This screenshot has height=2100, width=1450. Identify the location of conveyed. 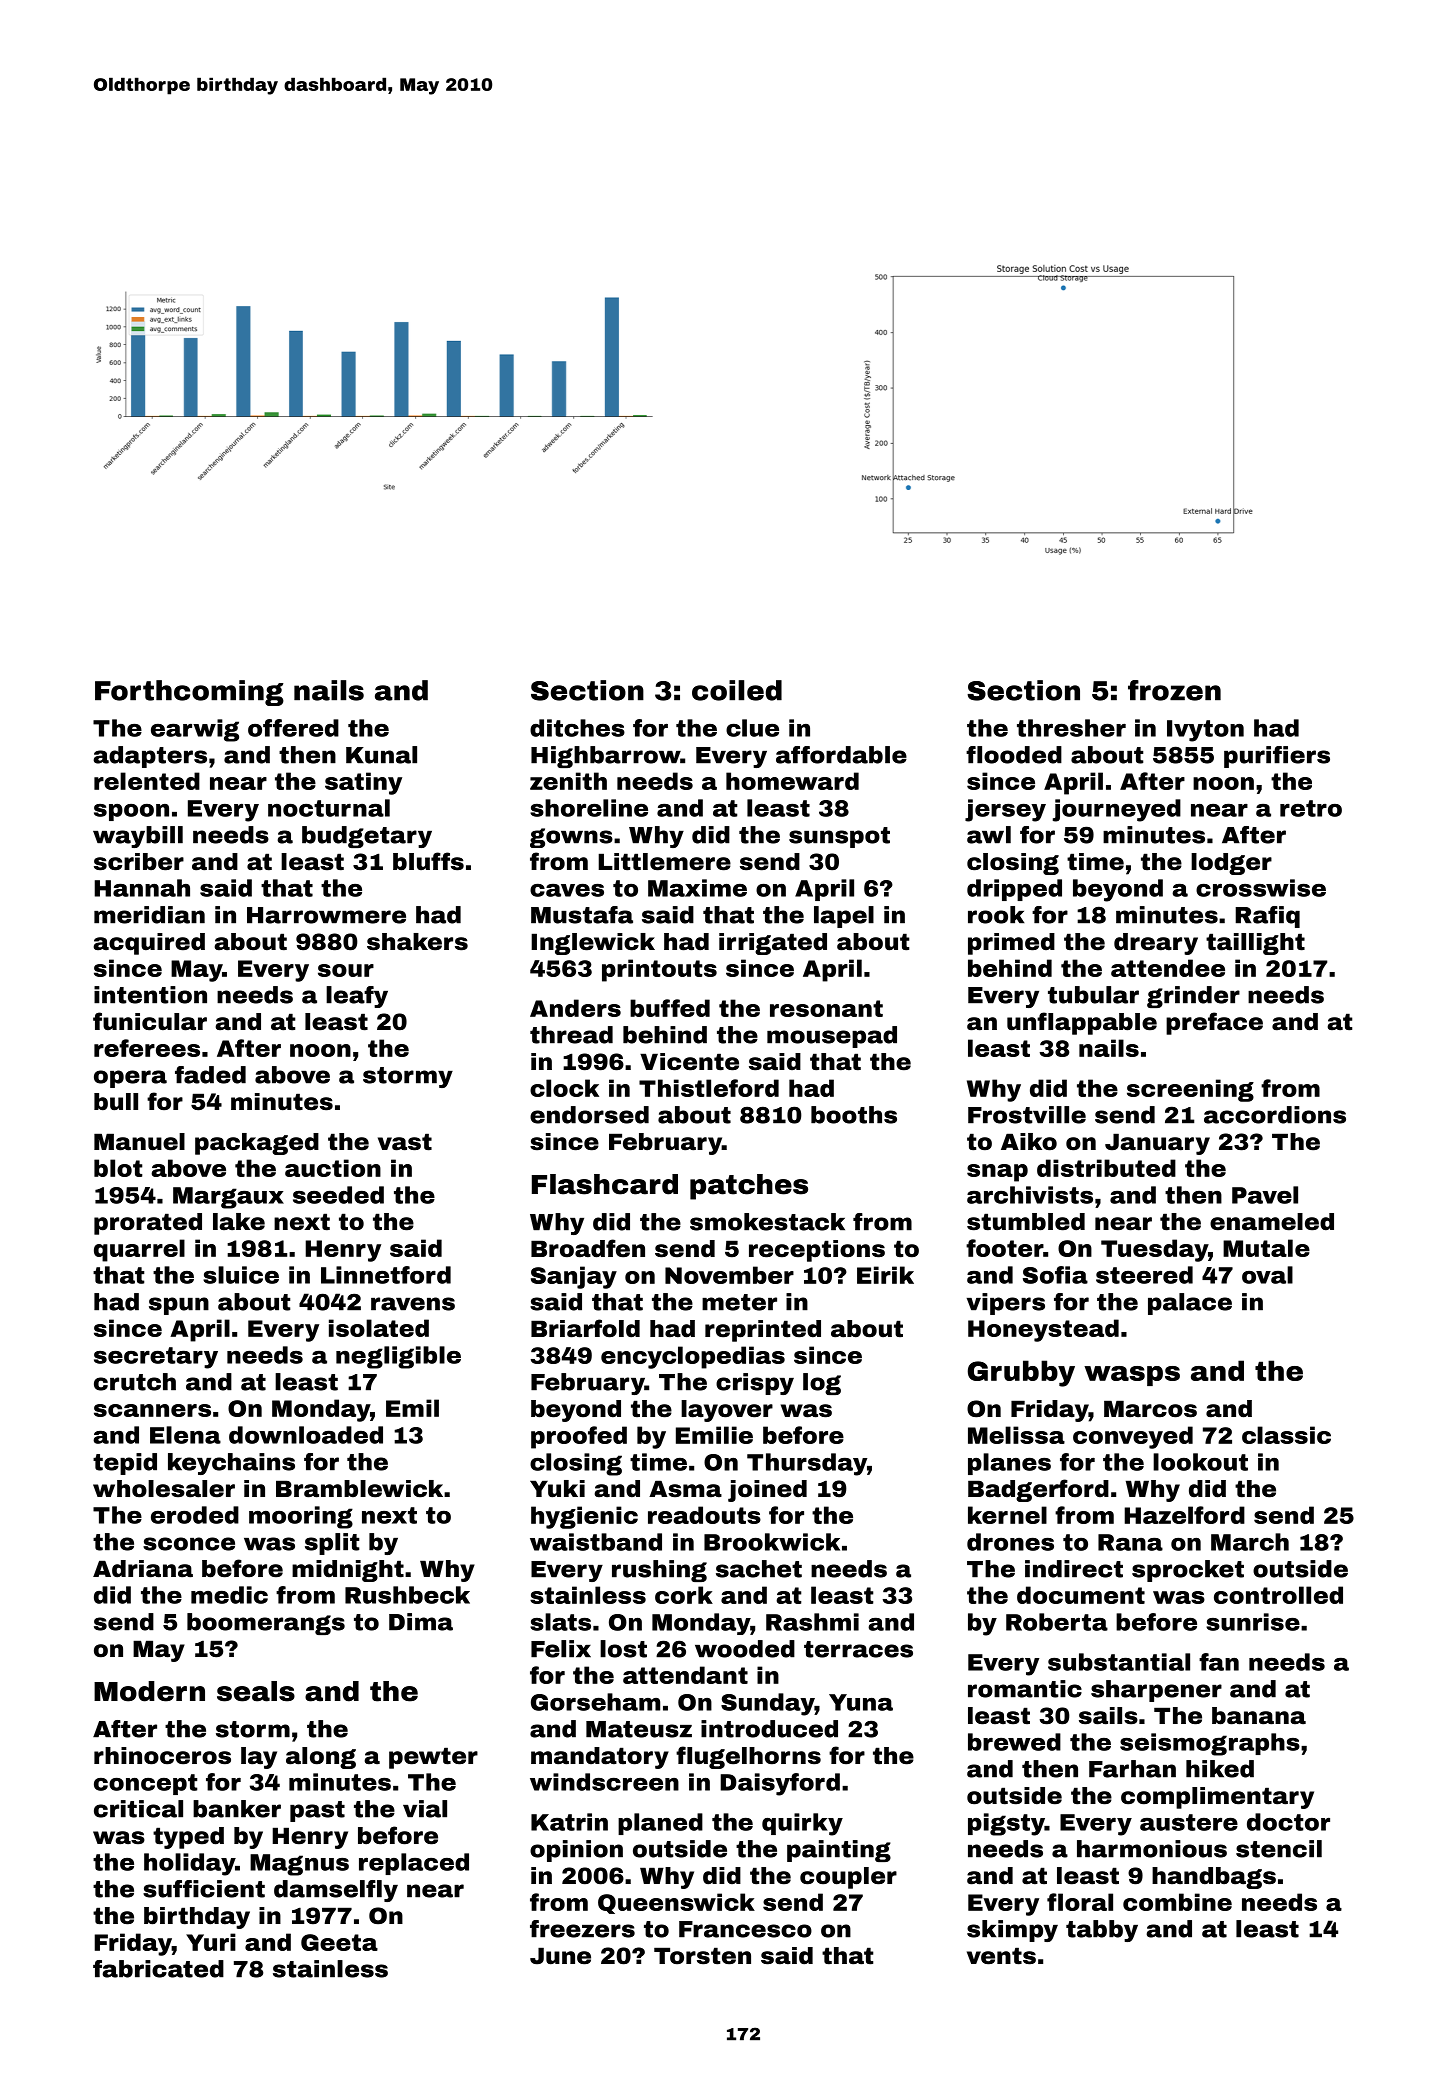
(1133, 1437).
